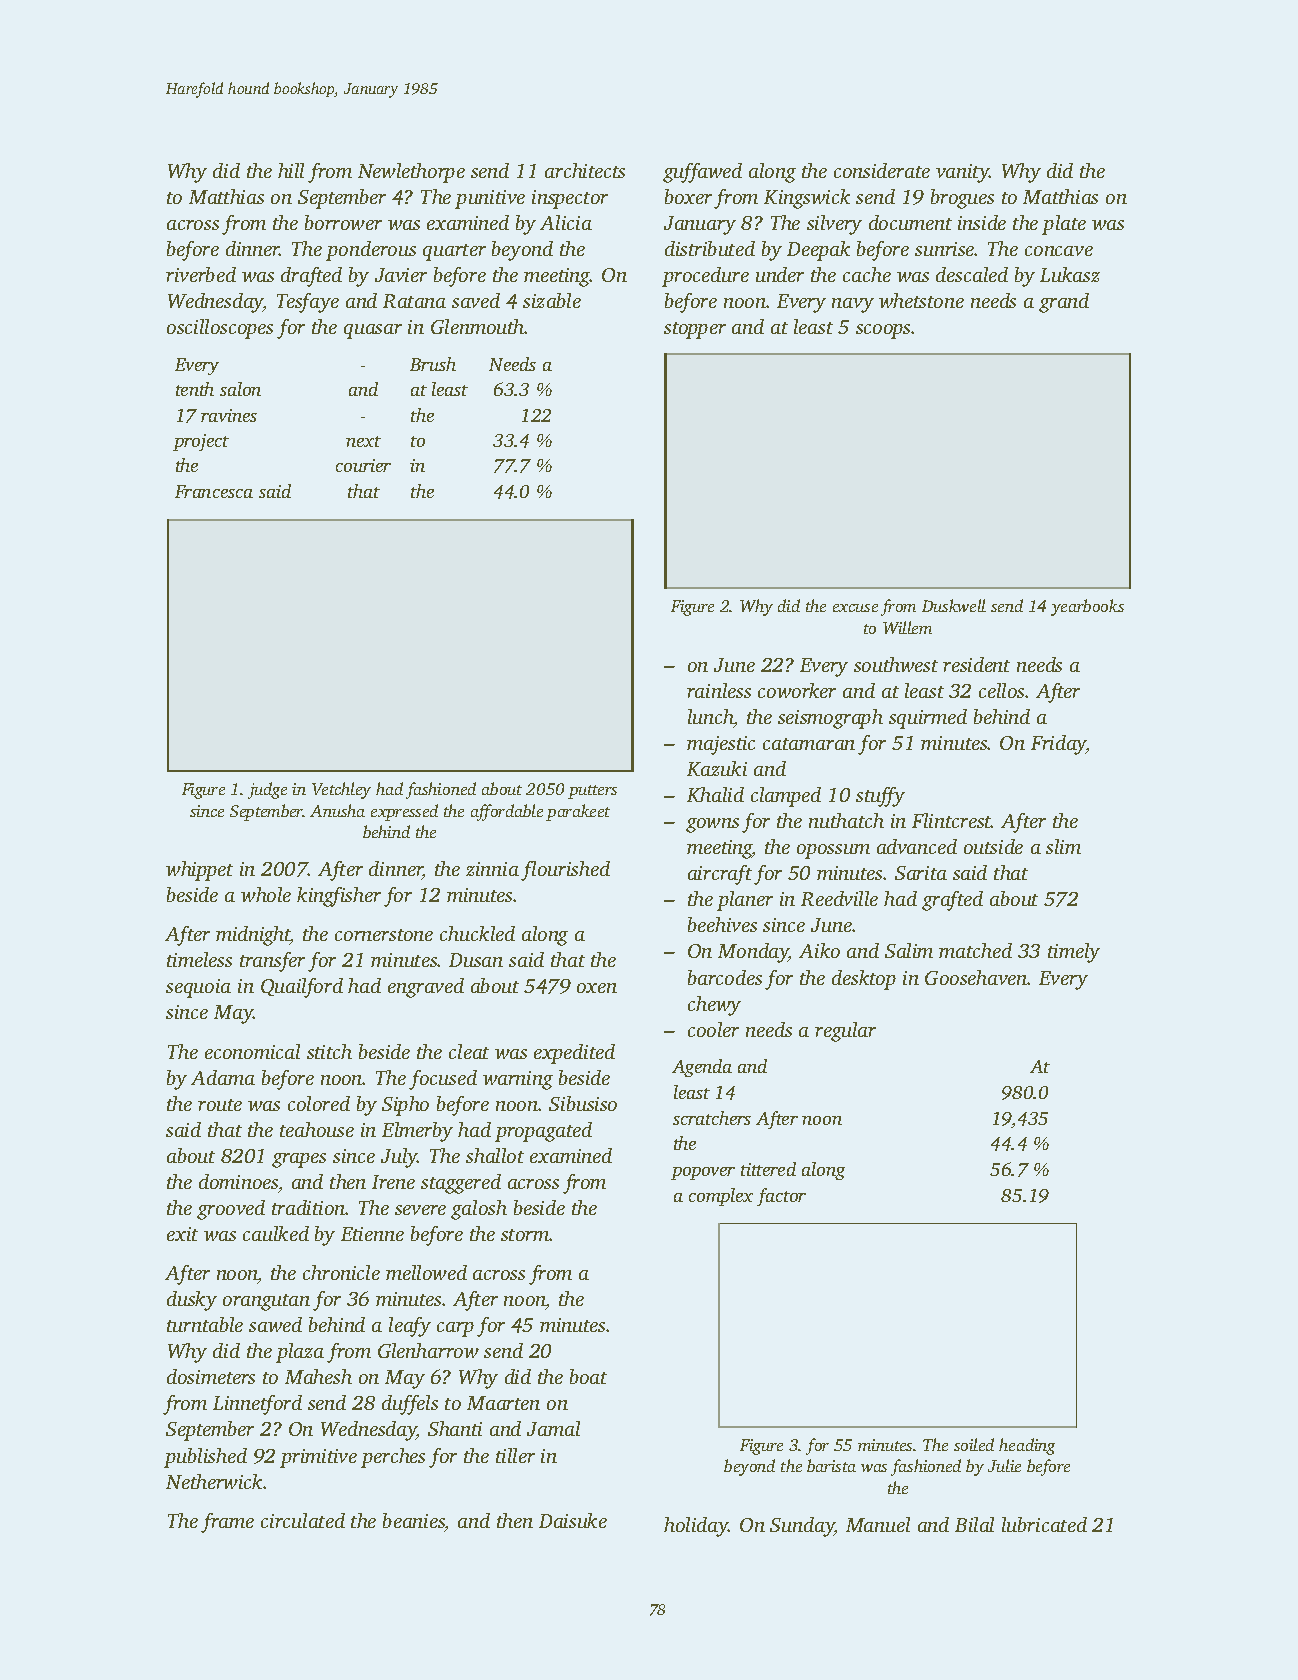 The image size is (1298, 1680). I want to click on desktop, so click(864, 980).
